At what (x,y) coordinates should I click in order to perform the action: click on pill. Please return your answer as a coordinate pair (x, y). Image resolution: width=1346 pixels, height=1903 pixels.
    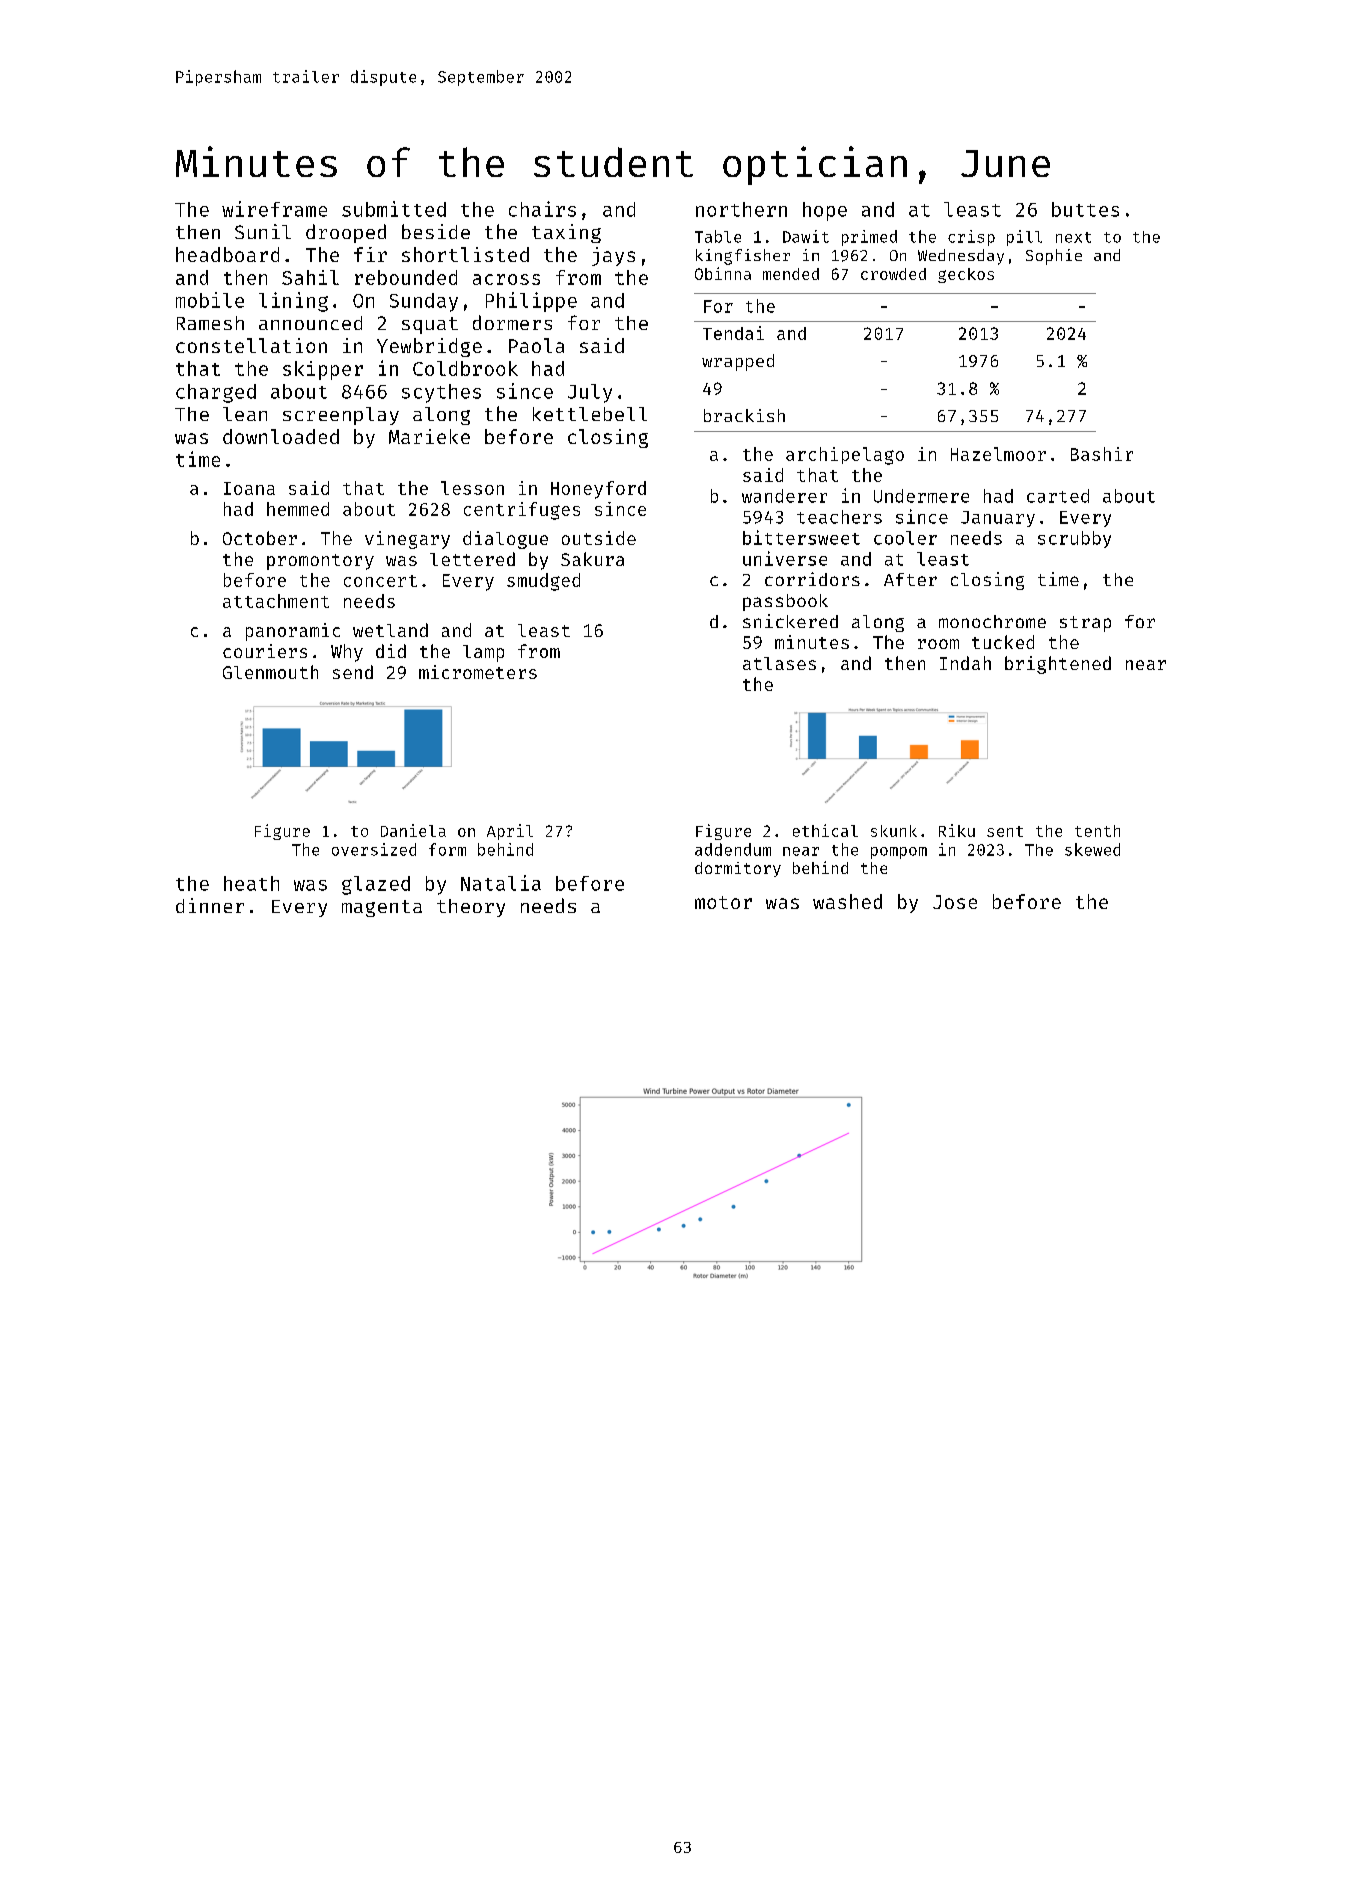
    Looking at the image, I should click on (1024, 238).
